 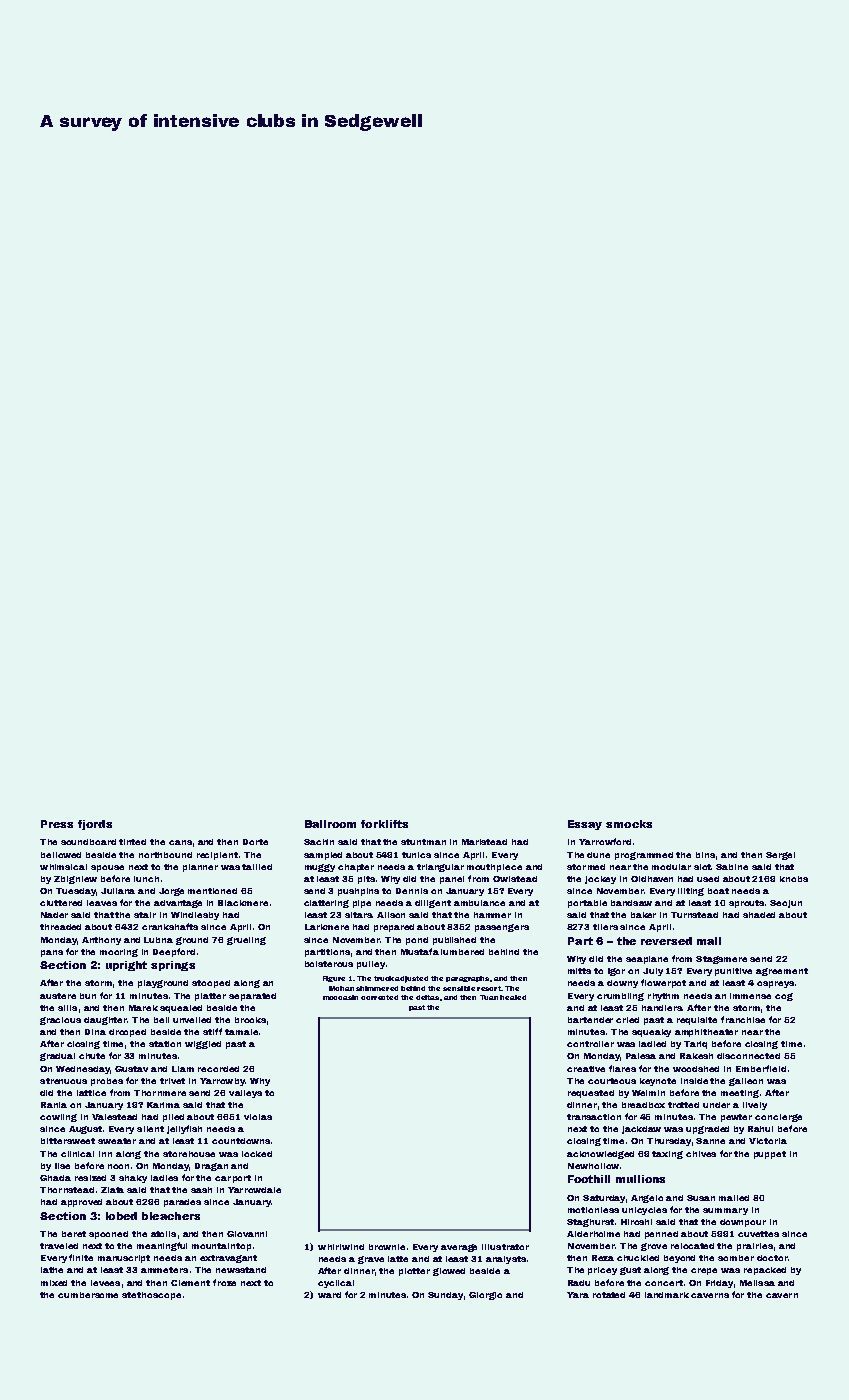 What do you see at coordinates (778, 1118) in the document?
I see `concierge` at bounding box center [778, 1118].
